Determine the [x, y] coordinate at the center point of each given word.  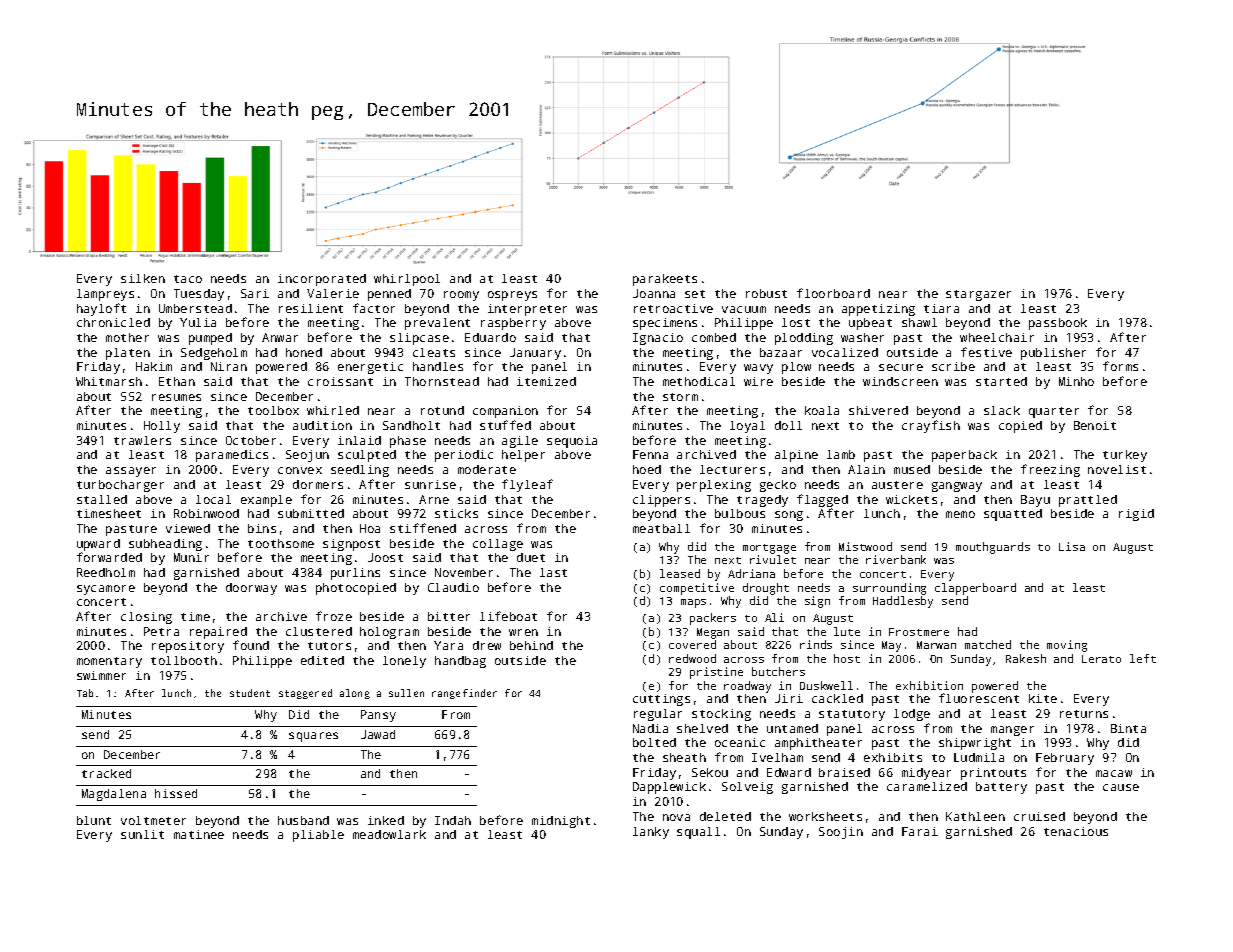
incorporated [322, 280]
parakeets [665, 280]
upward [98, 545]
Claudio [453, 587]
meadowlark [389, 834]
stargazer [978, 295]
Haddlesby [903, 602]
